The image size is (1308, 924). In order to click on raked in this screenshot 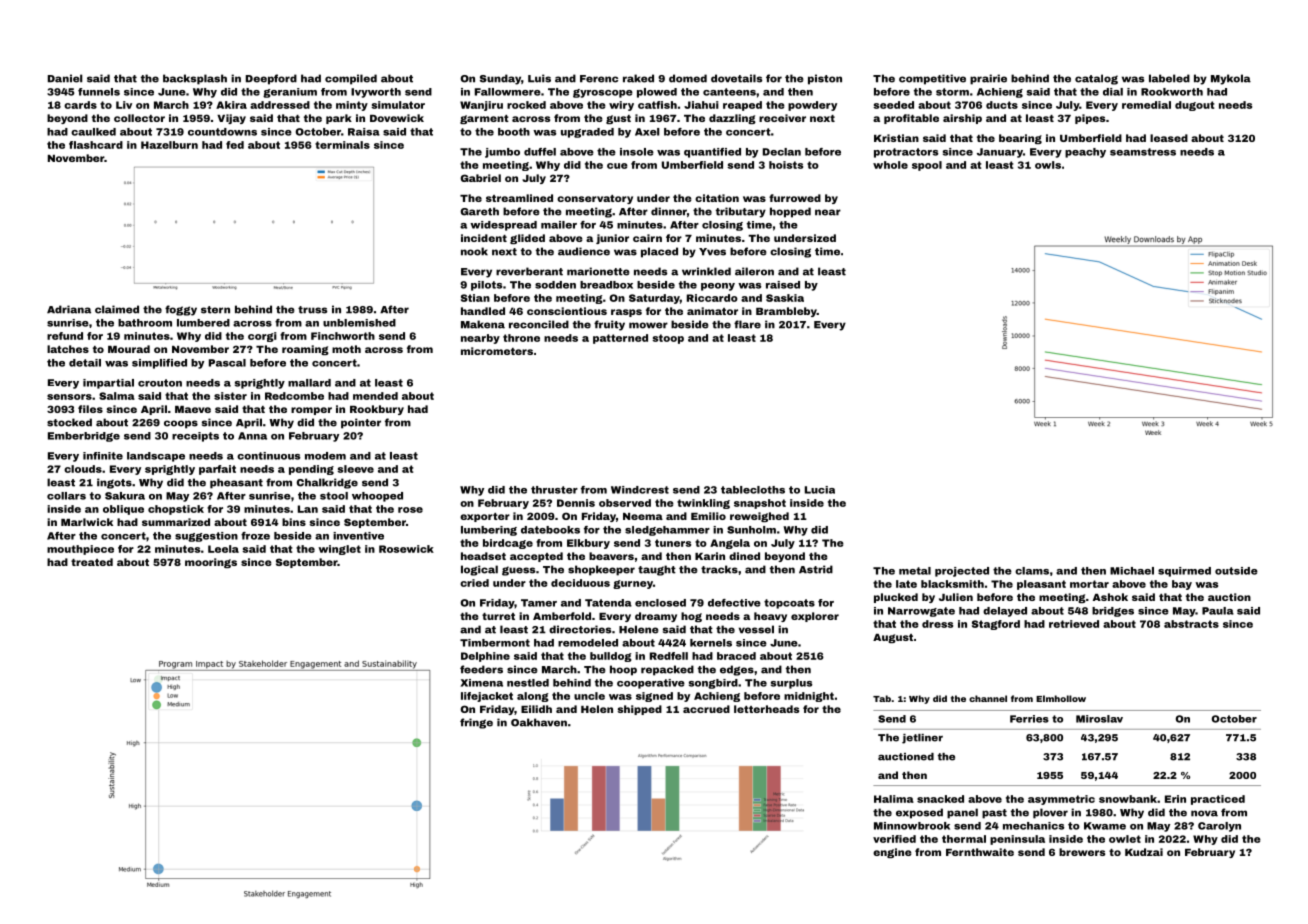, I will do `click(638, 78)`.
